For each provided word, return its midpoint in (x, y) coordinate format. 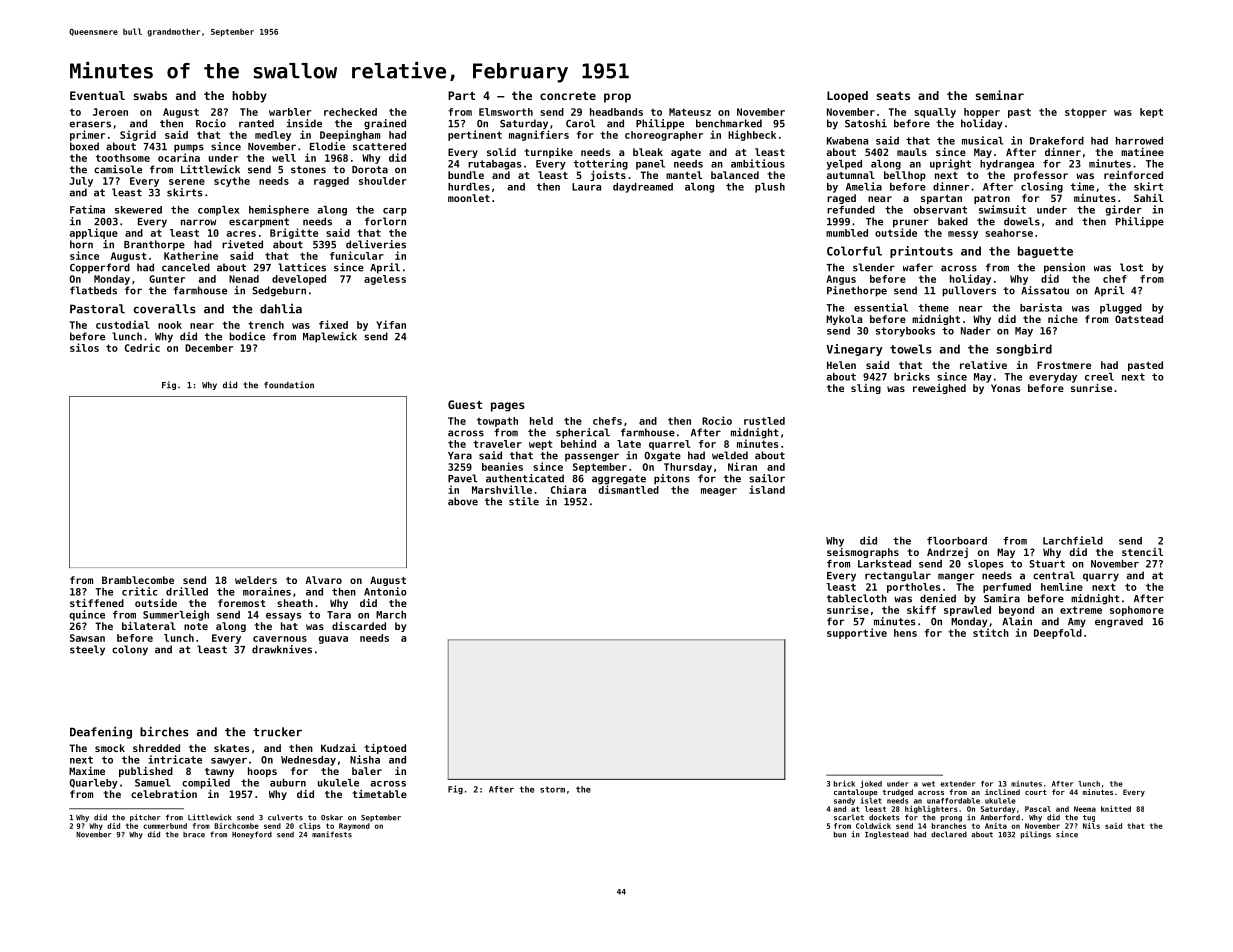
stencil (1142, 552)
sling (866, 389)
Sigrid (138, 135)
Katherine (191, 255)
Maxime (87, 771)
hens (905, 633)
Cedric (142, 347)
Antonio (385, 591)
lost (1131, 267)
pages (508, 407)
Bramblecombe (138, 580)
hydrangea (1007, 165)
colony (130, 650)
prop (617, 98)
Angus (841, 280)
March (391, 615)
